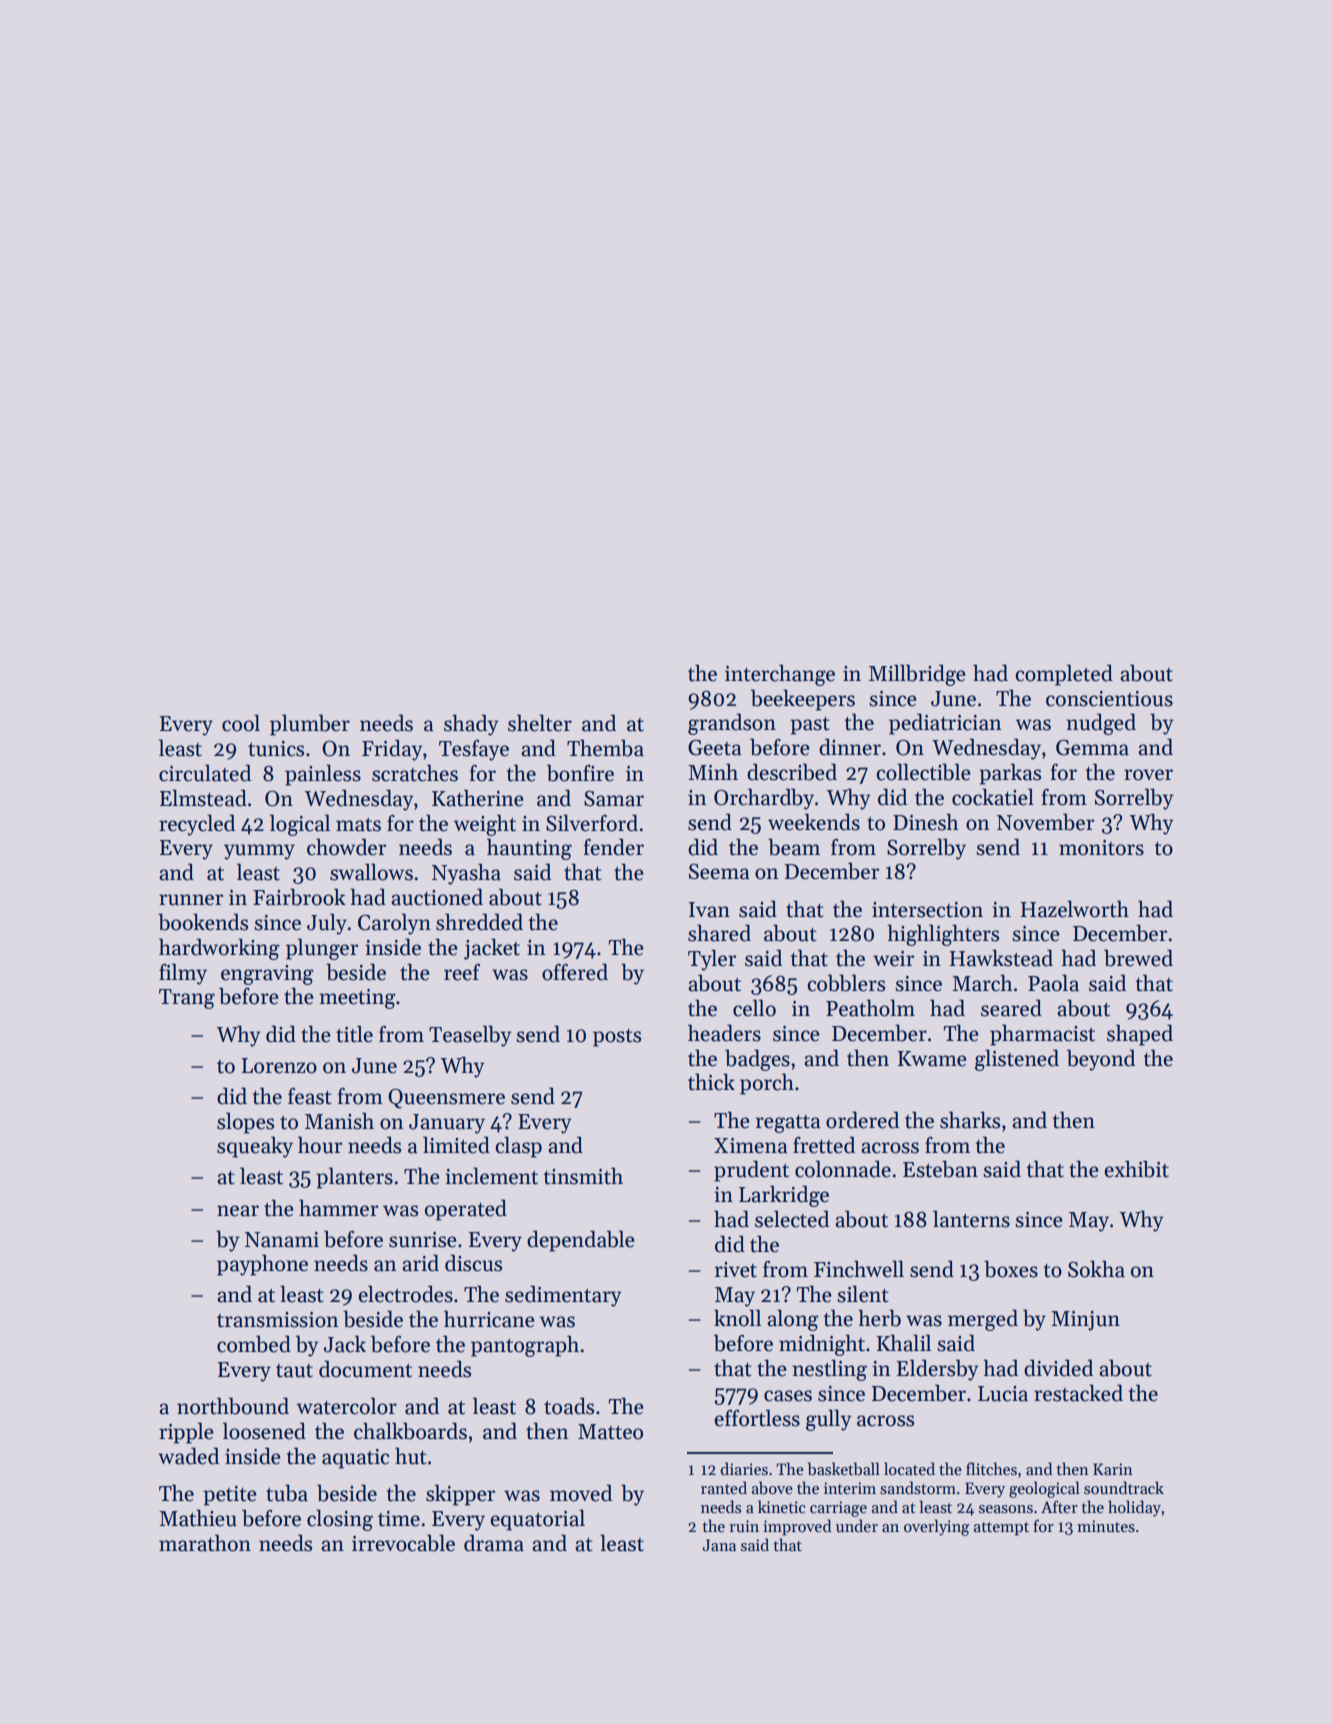 The image size is (1332, 1724). Describe the element at coordinates (471, 725) in the image. I see `shady` at that location.
